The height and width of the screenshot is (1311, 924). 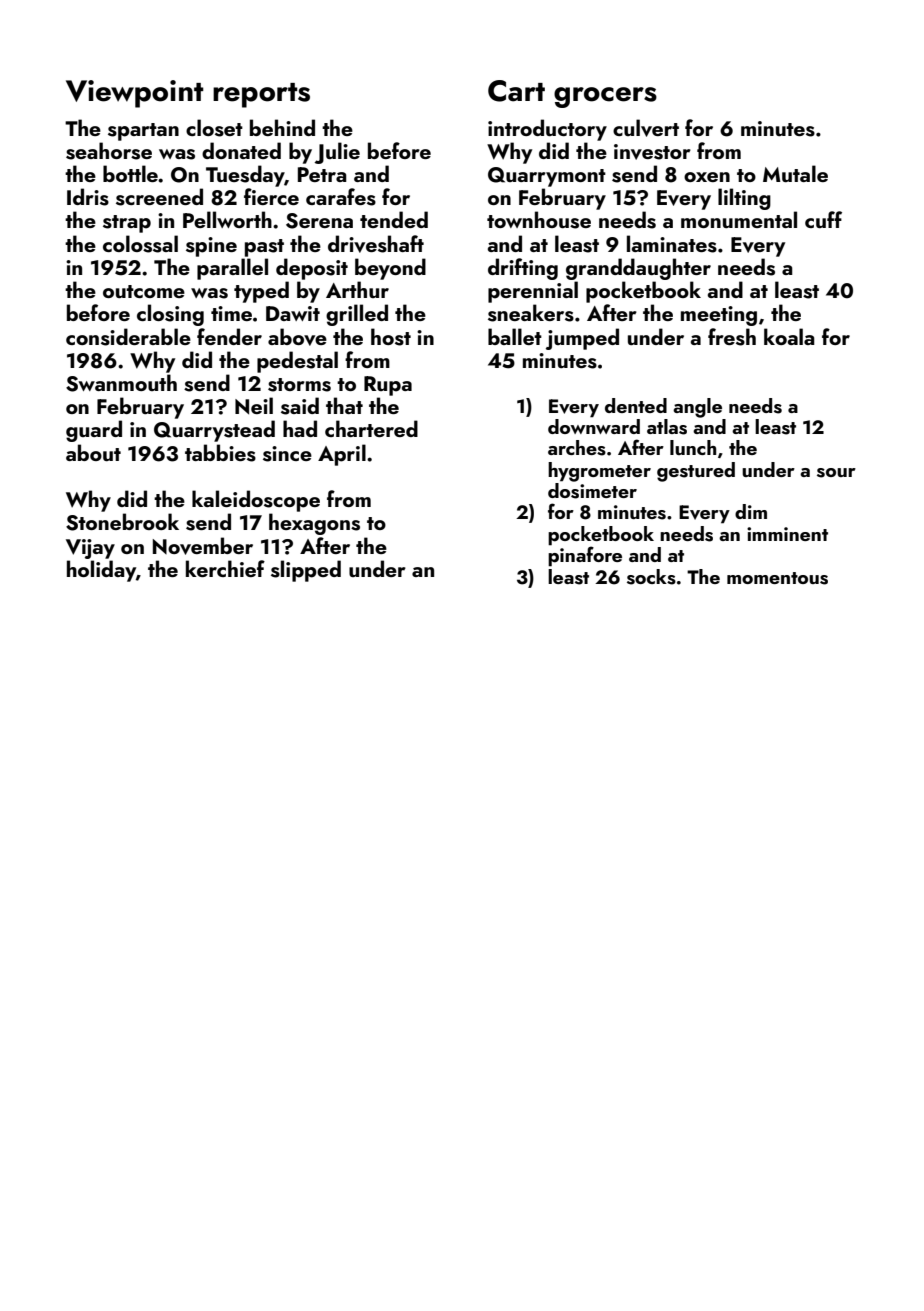 What do you see at coordinates (697, 408) in the screenshot?
I see `angle` at bounding box center [697, 408].
